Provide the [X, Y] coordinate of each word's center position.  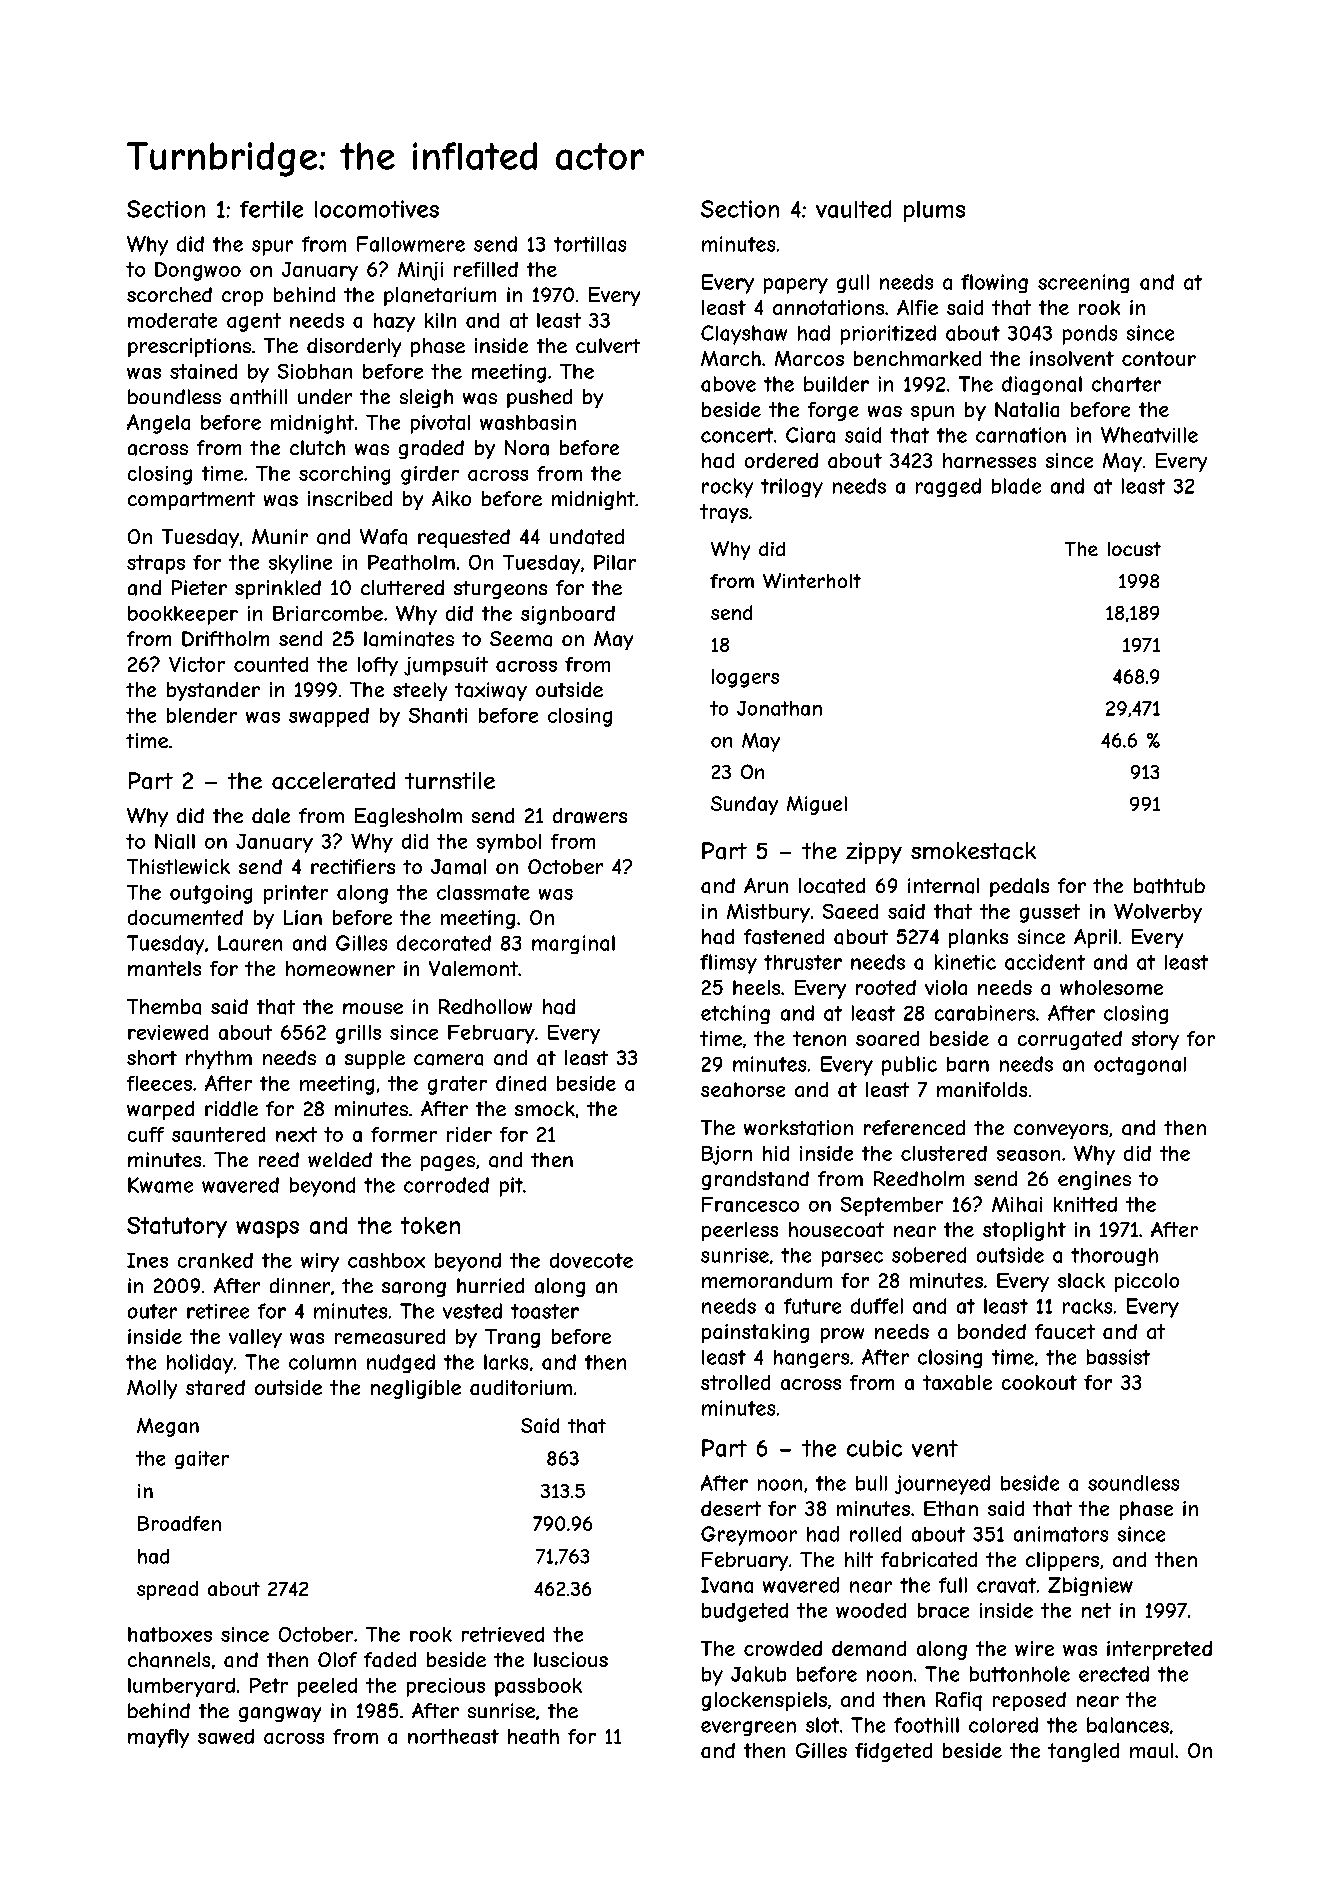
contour [1159, 358]
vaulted [853, 209]
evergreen [748, 1728]
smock [545, 1108]
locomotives [377, 209]
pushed [539, 398]
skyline [300, 564]
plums [934, 211]
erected [1114, 1674]
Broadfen [179, 1523]
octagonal [1140, 1066]
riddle [231, 1108]
